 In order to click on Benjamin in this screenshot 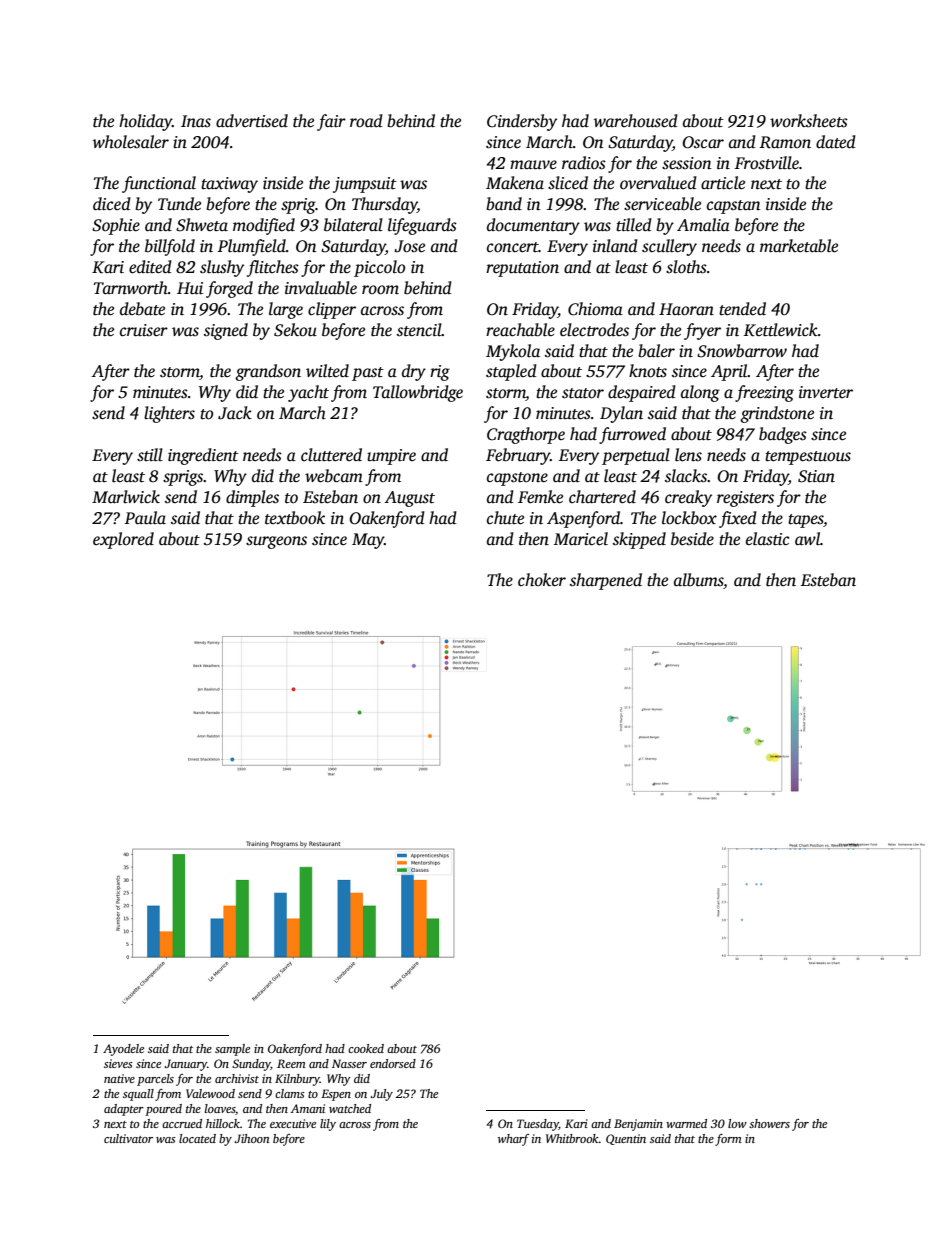, I will do `click(638, 1125)`.
